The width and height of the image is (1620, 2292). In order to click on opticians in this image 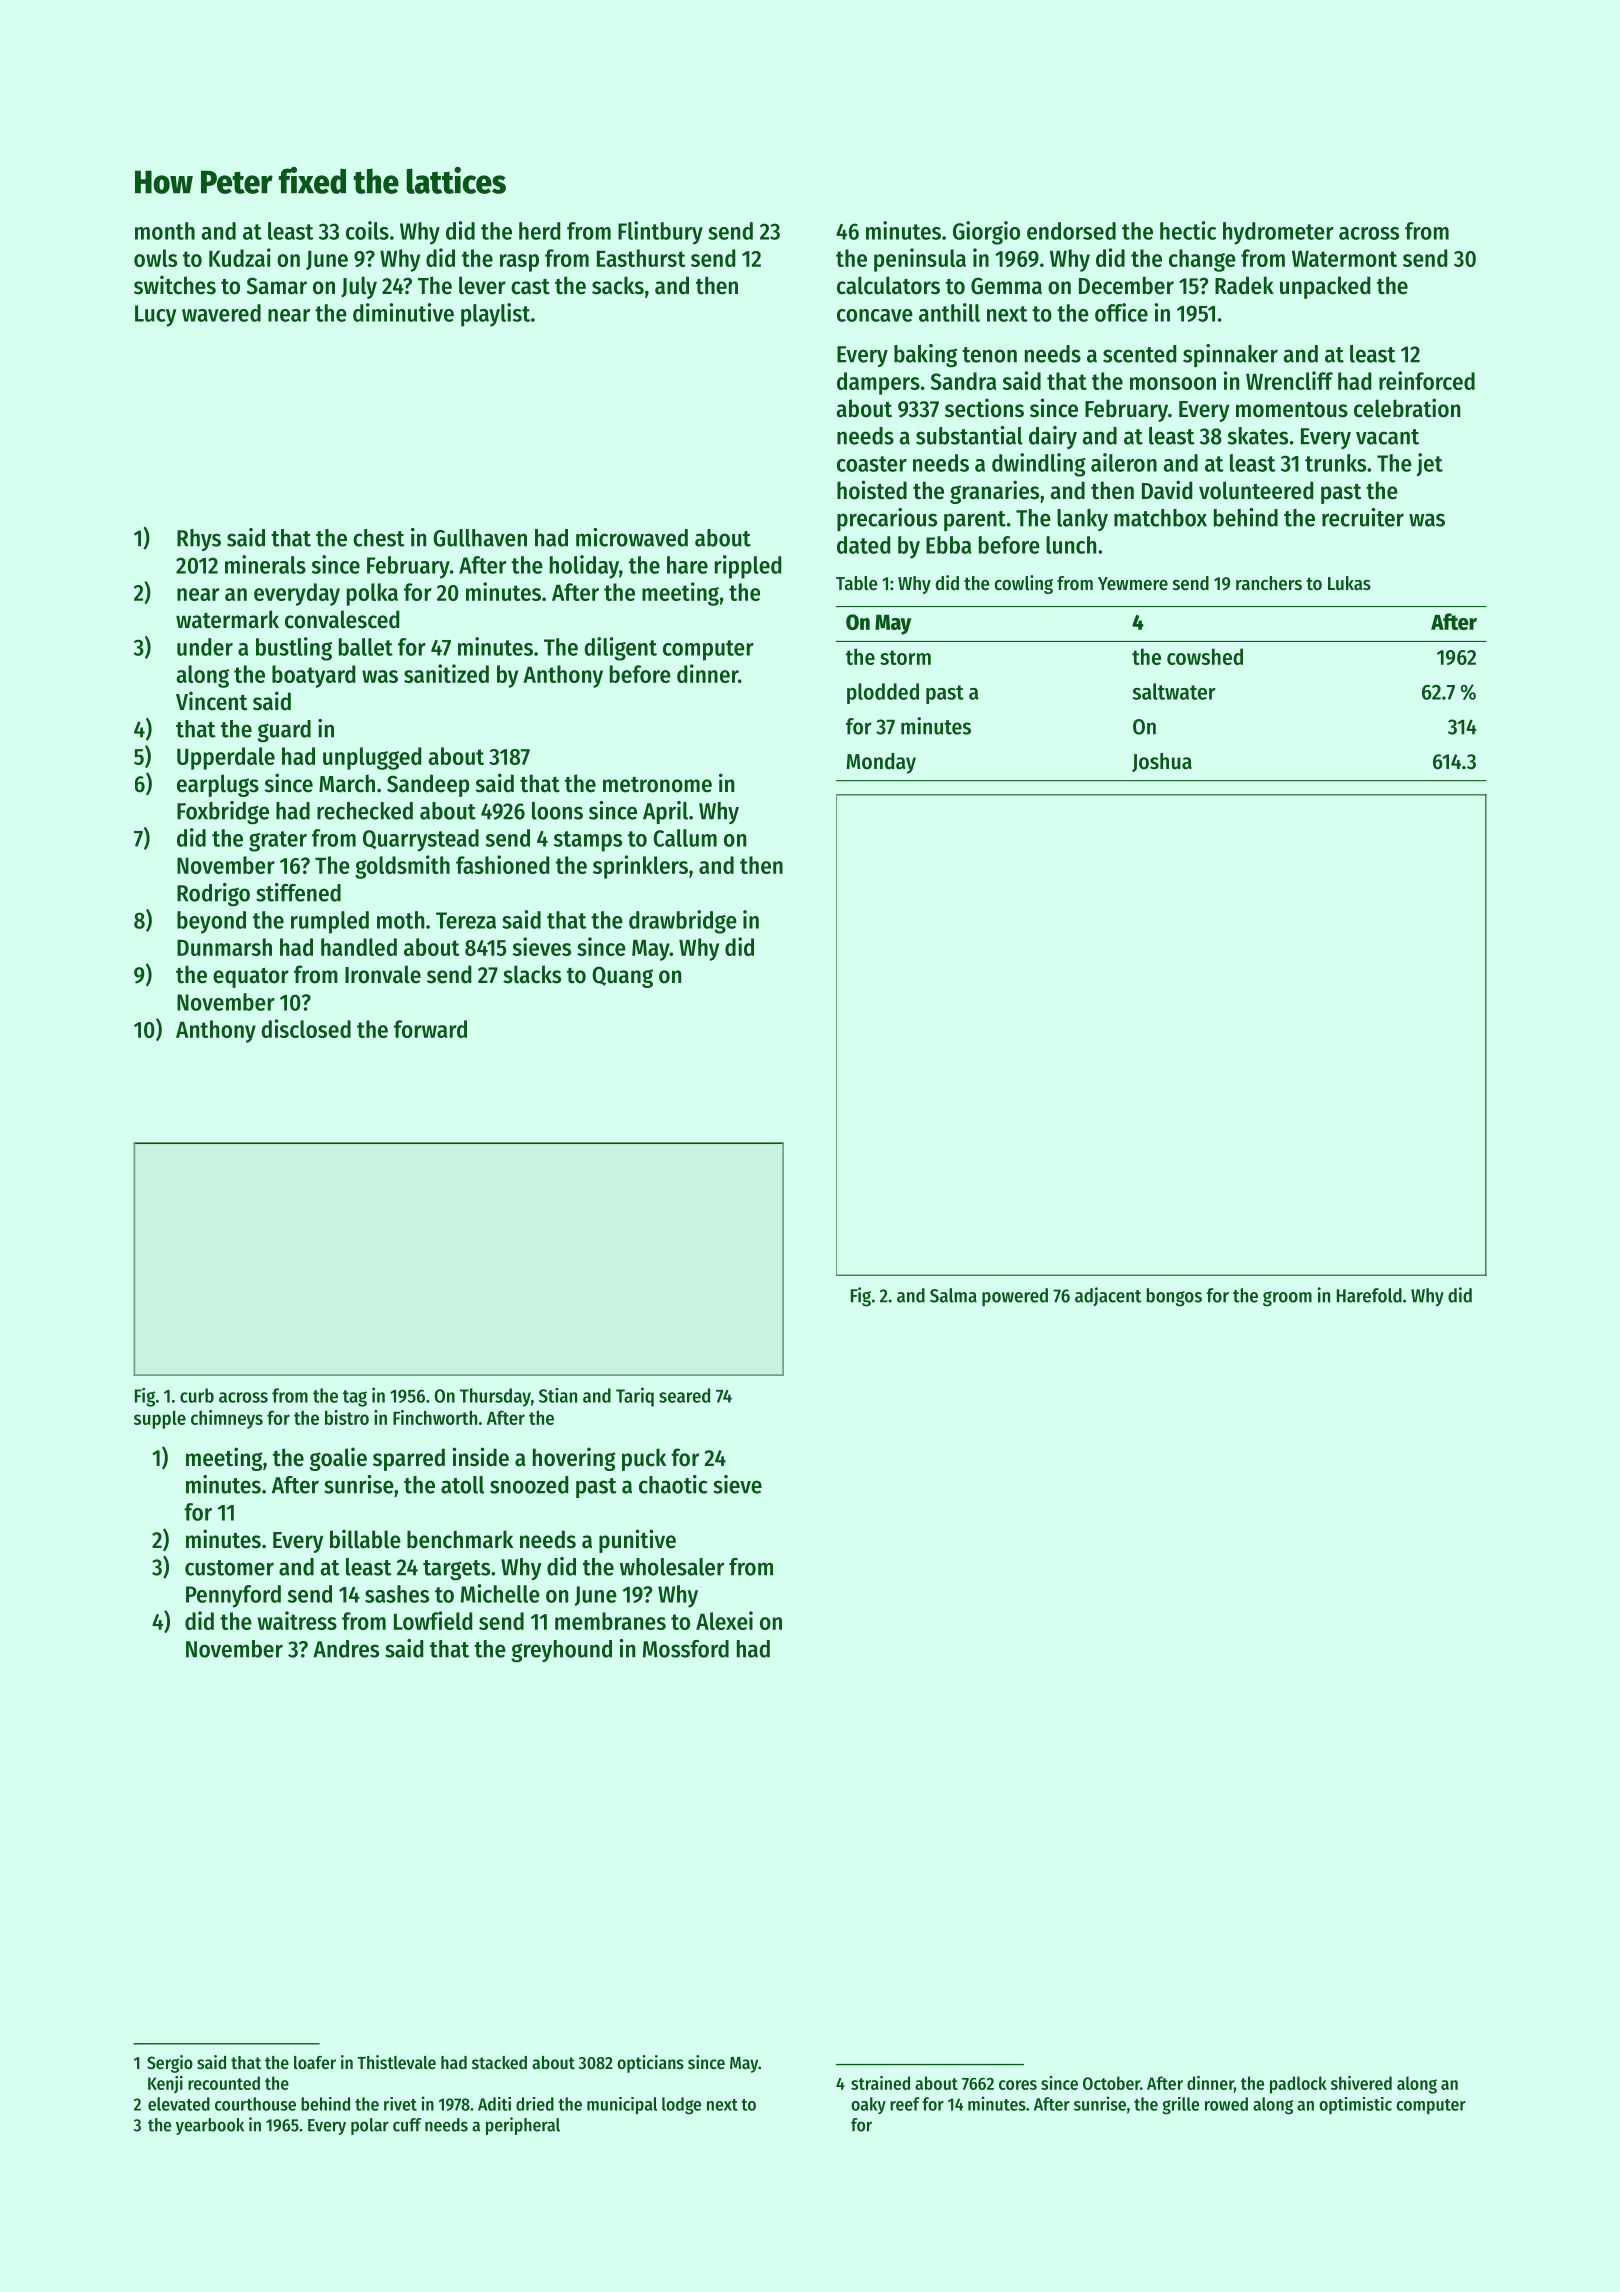, I will do `click(650, 2064)`.
